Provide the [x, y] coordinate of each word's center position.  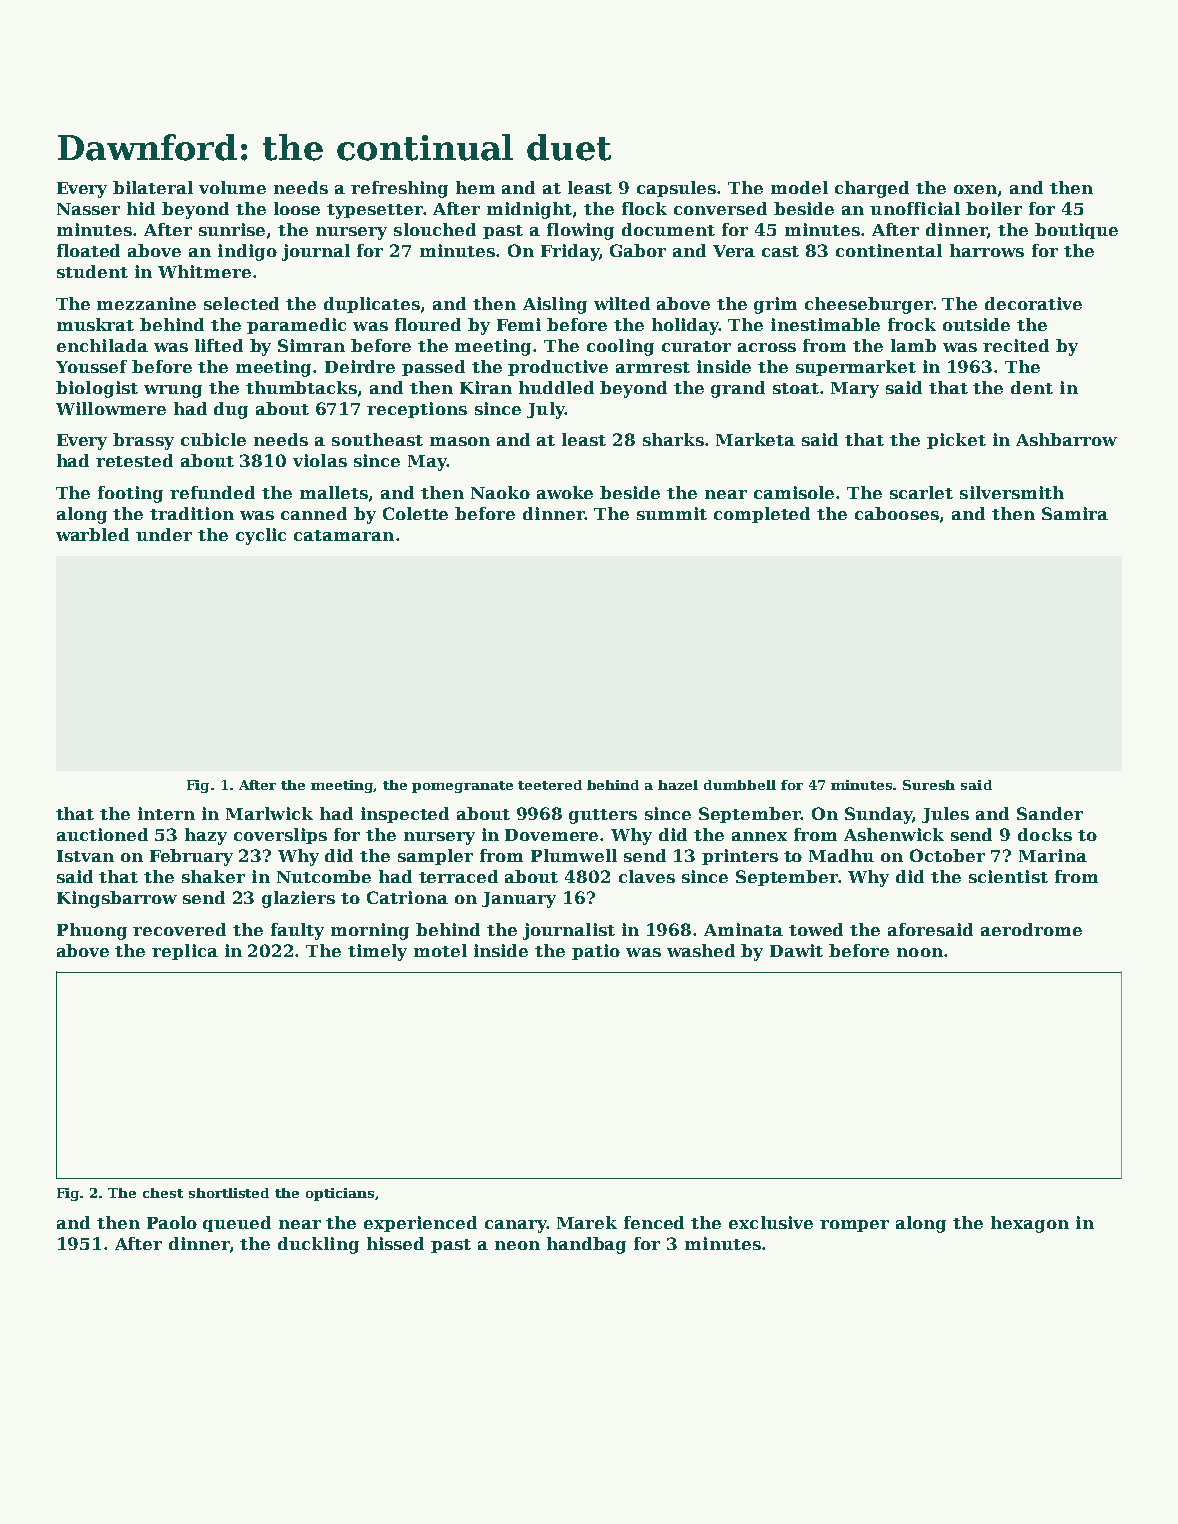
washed [701, 950]
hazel [678, 785]
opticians [340, 1194]
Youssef [91, 366]
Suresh [929, 785]
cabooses [897, 513]
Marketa [755, 439]
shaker [213, 876]
